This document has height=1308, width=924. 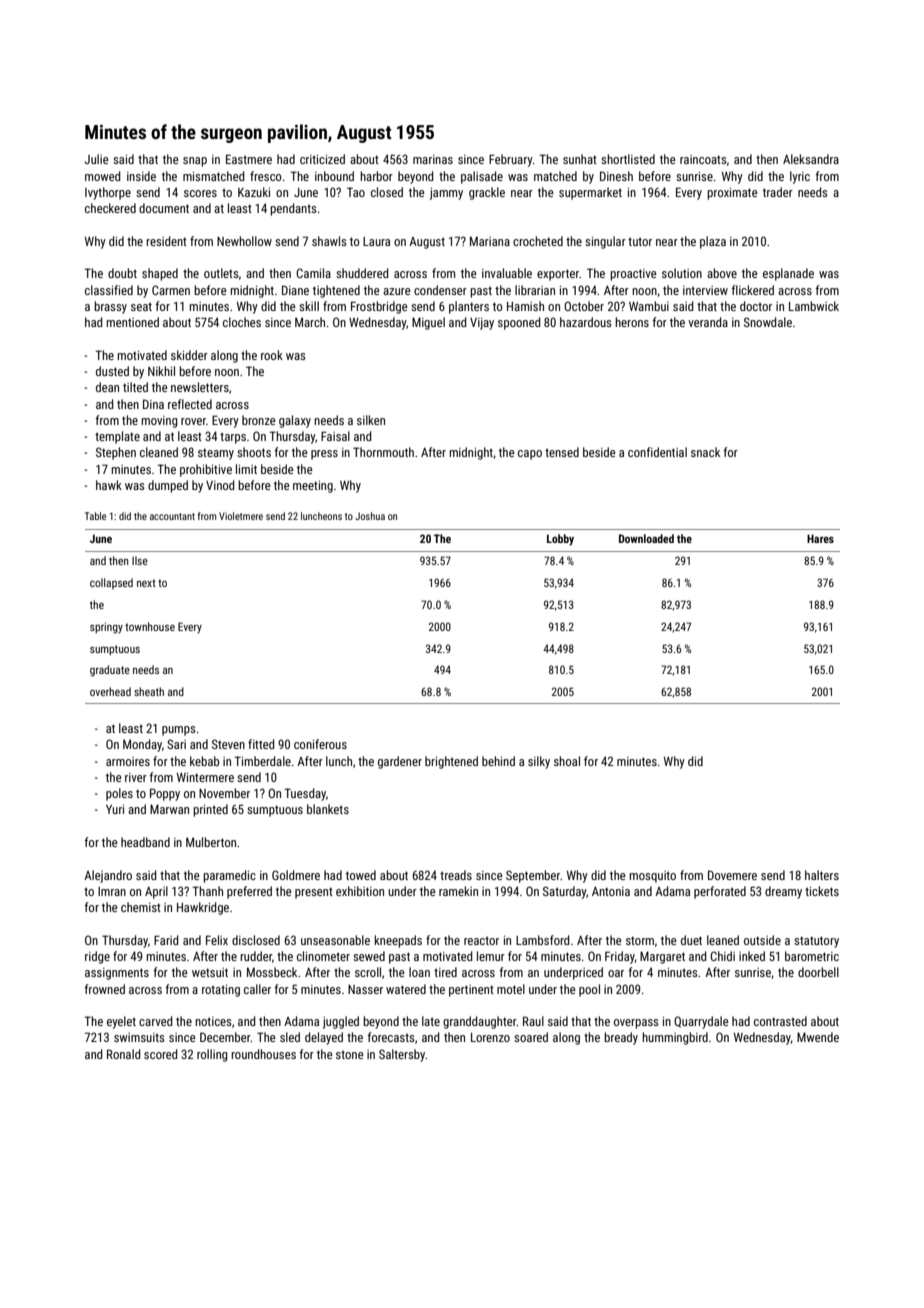 What do you see at coordinates (646, 538) in the document?
I see `Downloaded` at bounding box center [646, 538].
